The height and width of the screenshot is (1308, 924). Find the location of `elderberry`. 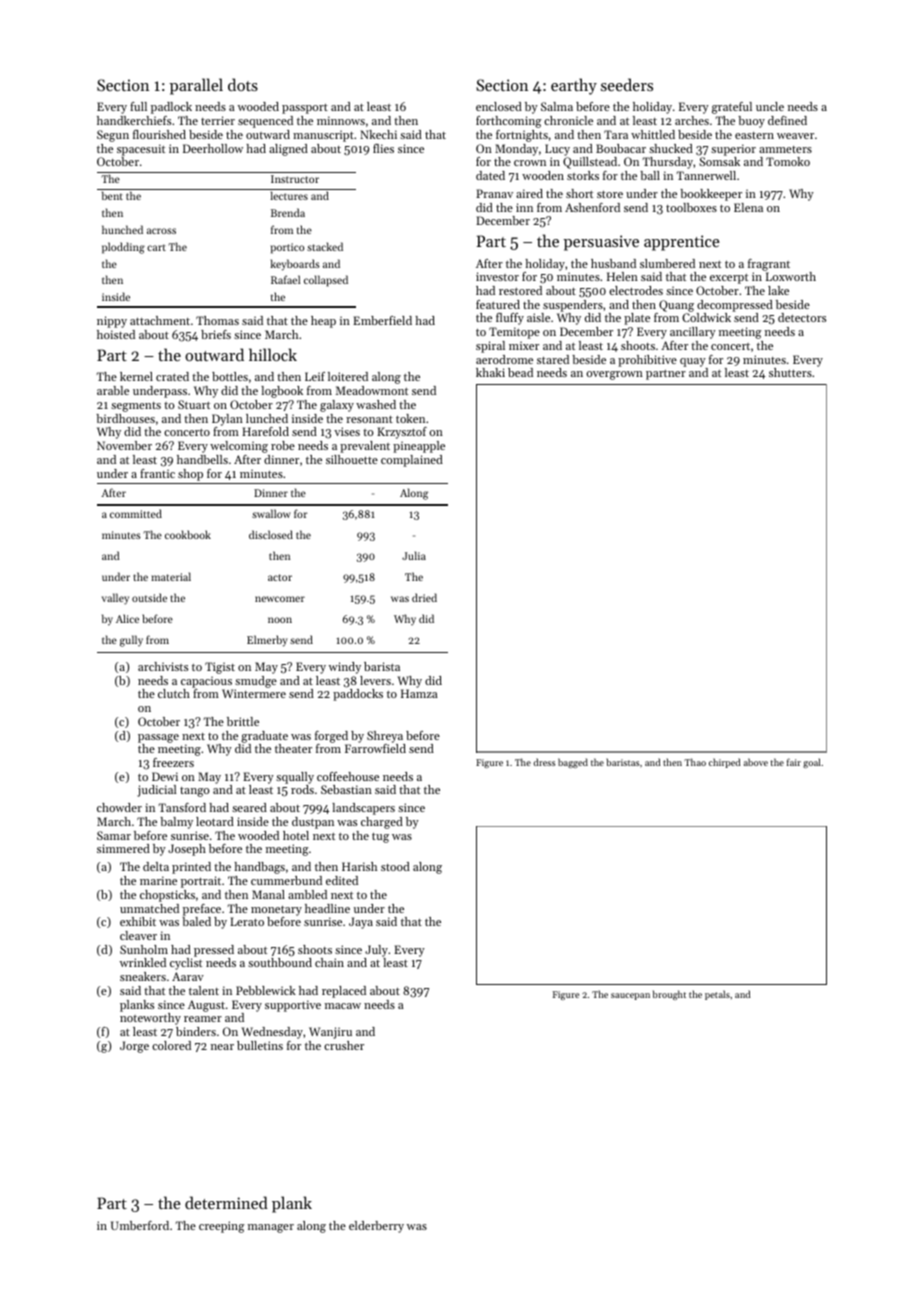

elderberry is located at coordinates (376, 1227).
